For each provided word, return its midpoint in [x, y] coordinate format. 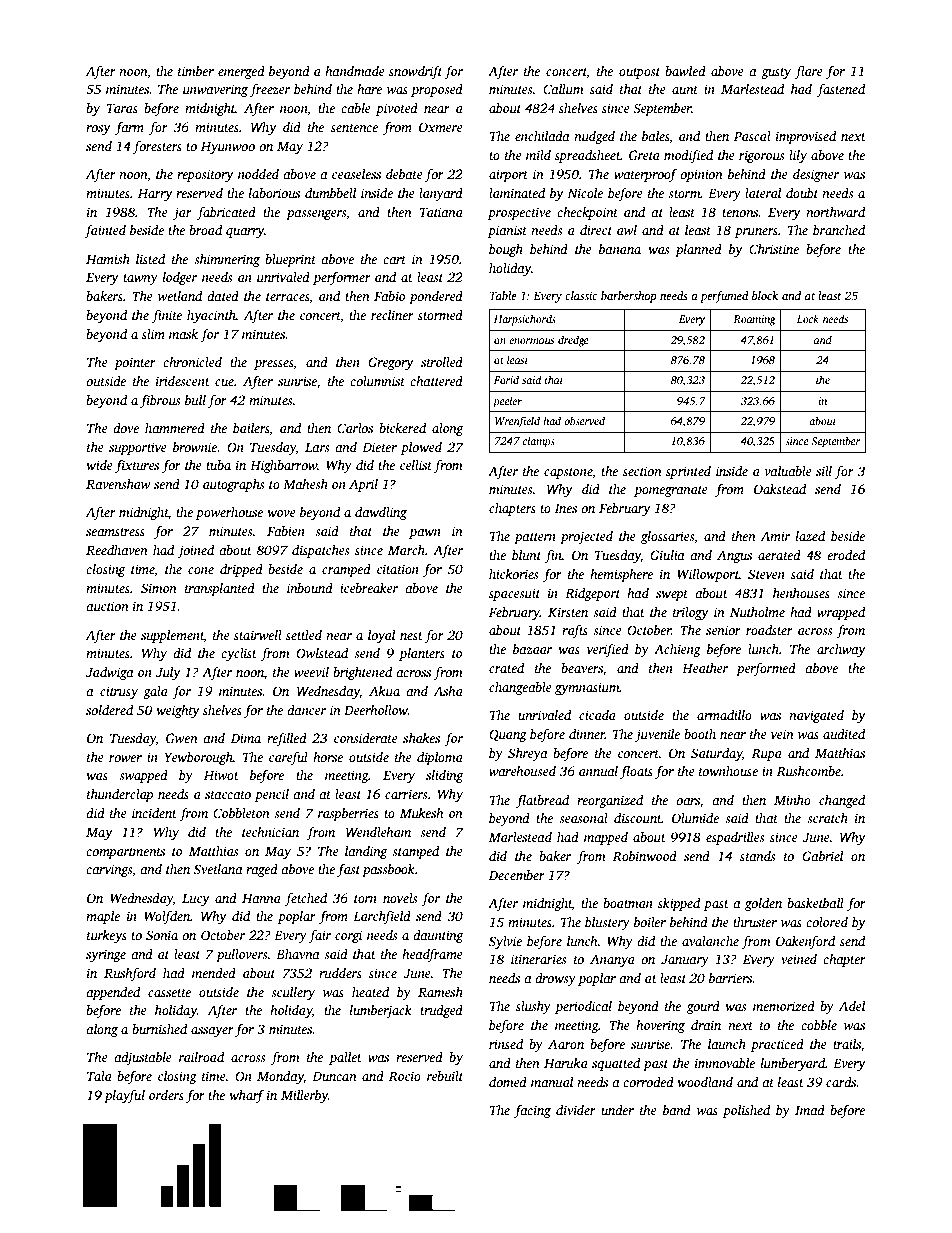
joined [196, 551]
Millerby [304, 1096]
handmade [355, 71]
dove [126, 428]
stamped [415, 852]
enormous [531, 341]
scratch [827, 818]
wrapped [841, 613]
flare [809, 72]
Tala [99, 1076]
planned [698, 250]
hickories [514, 574]
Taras [122, 108]
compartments [125, 853]
